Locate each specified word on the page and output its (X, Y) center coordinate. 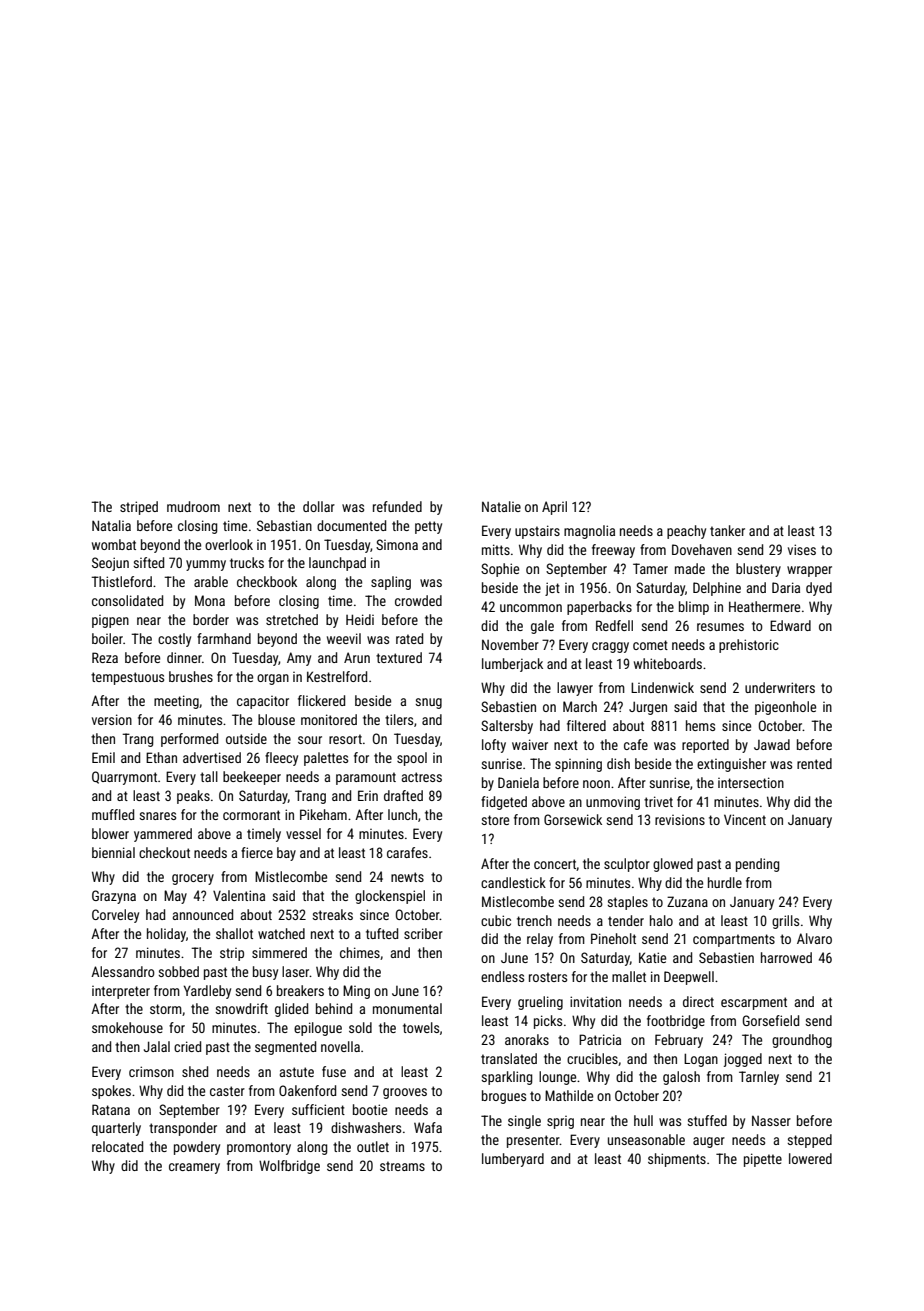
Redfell (614, 625)
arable (211, 581)
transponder (183, 1129)
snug (428, 703)
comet (650, 645)
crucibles (592, 1058)
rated (409, 638)
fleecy (281, 759)
